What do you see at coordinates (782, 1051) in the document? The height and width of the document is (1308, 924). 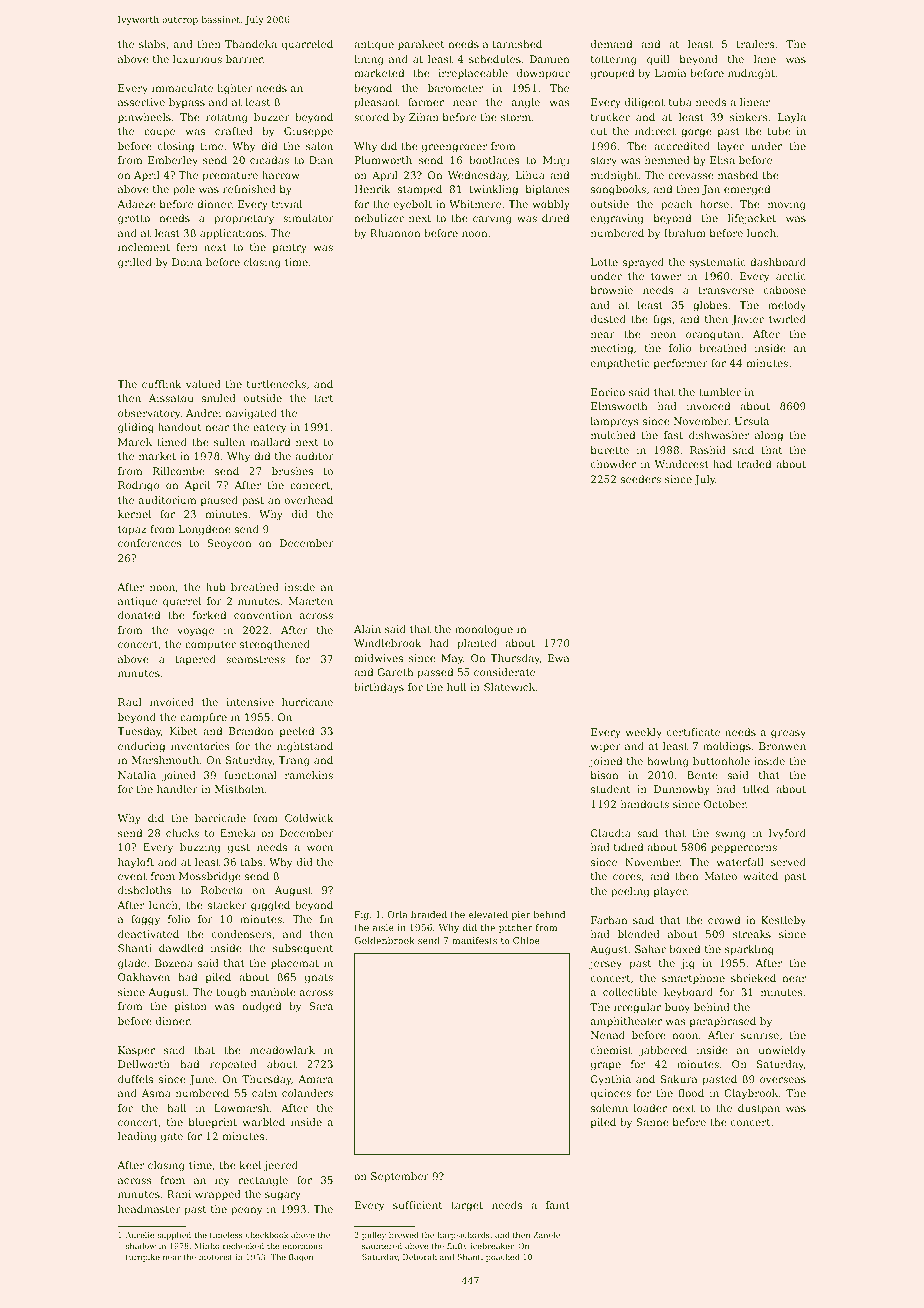 I see `unwieldy` at bounding box center [782, 1051].
